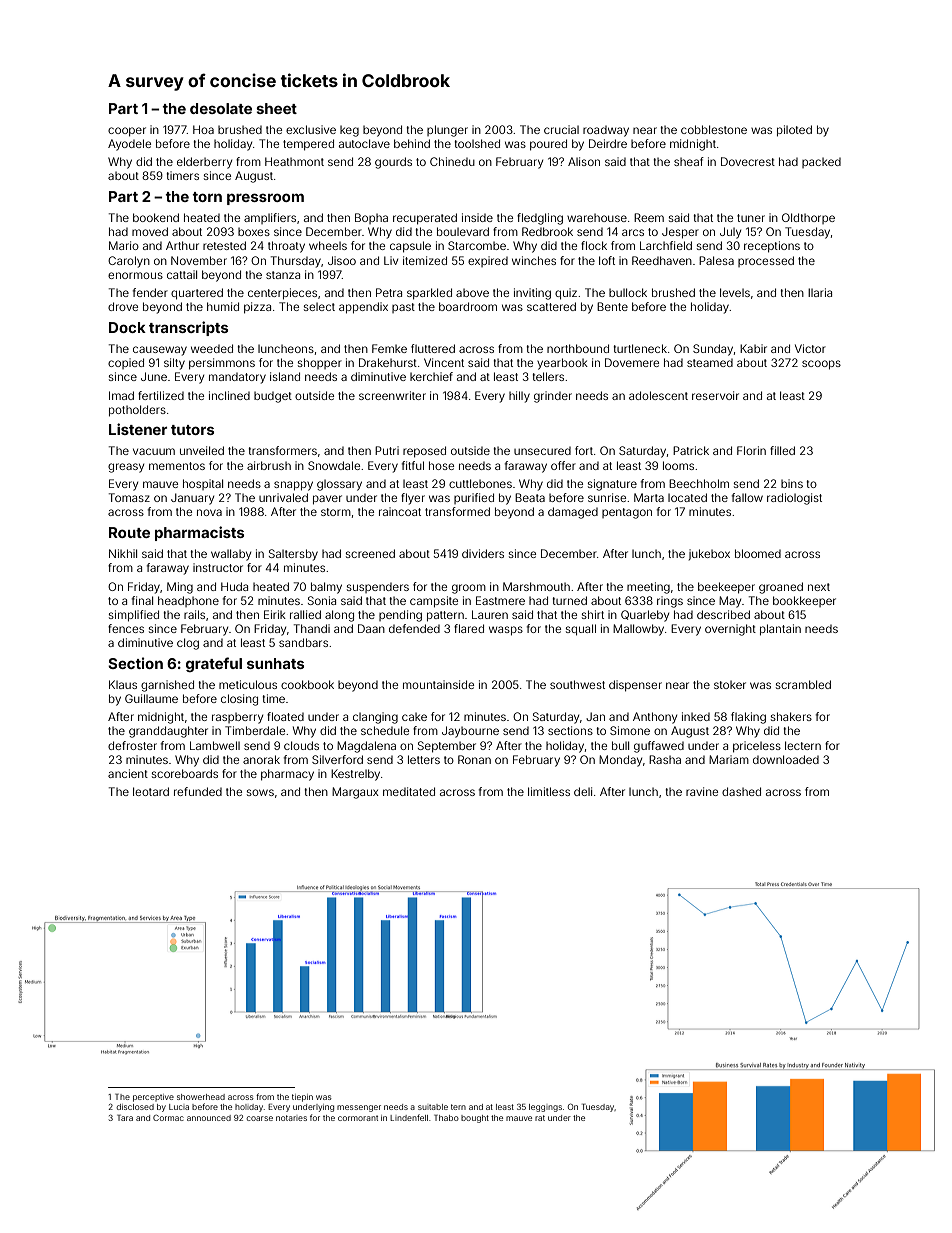  I want to click on deli, so click(583, 791).
